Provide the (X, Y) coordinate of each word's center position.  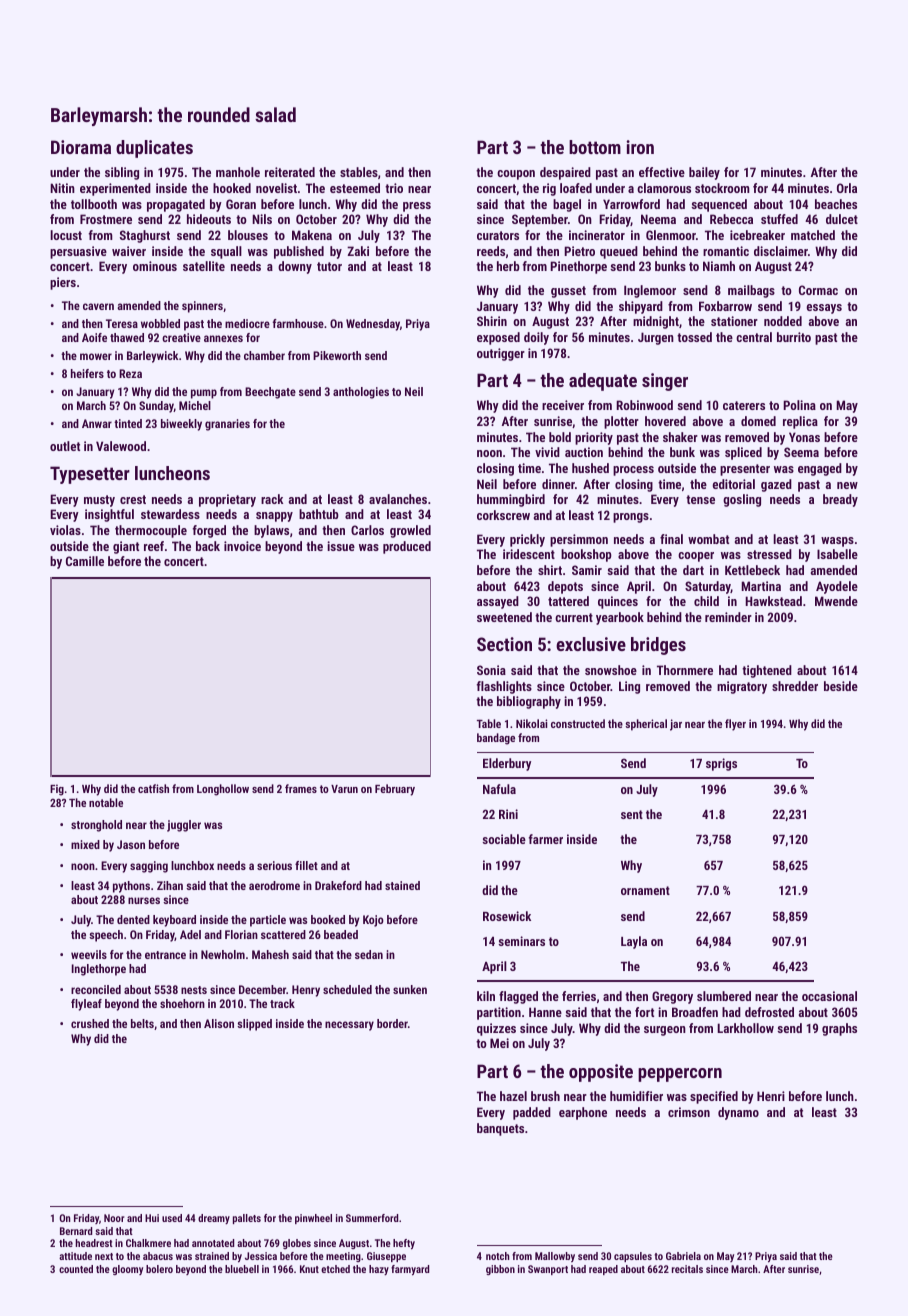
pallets (247, 1219)
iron (640, 147)
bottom (595, 147)
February (395, 790)
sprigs (721, 764)
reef (154, 546)
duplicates (154, 149)
